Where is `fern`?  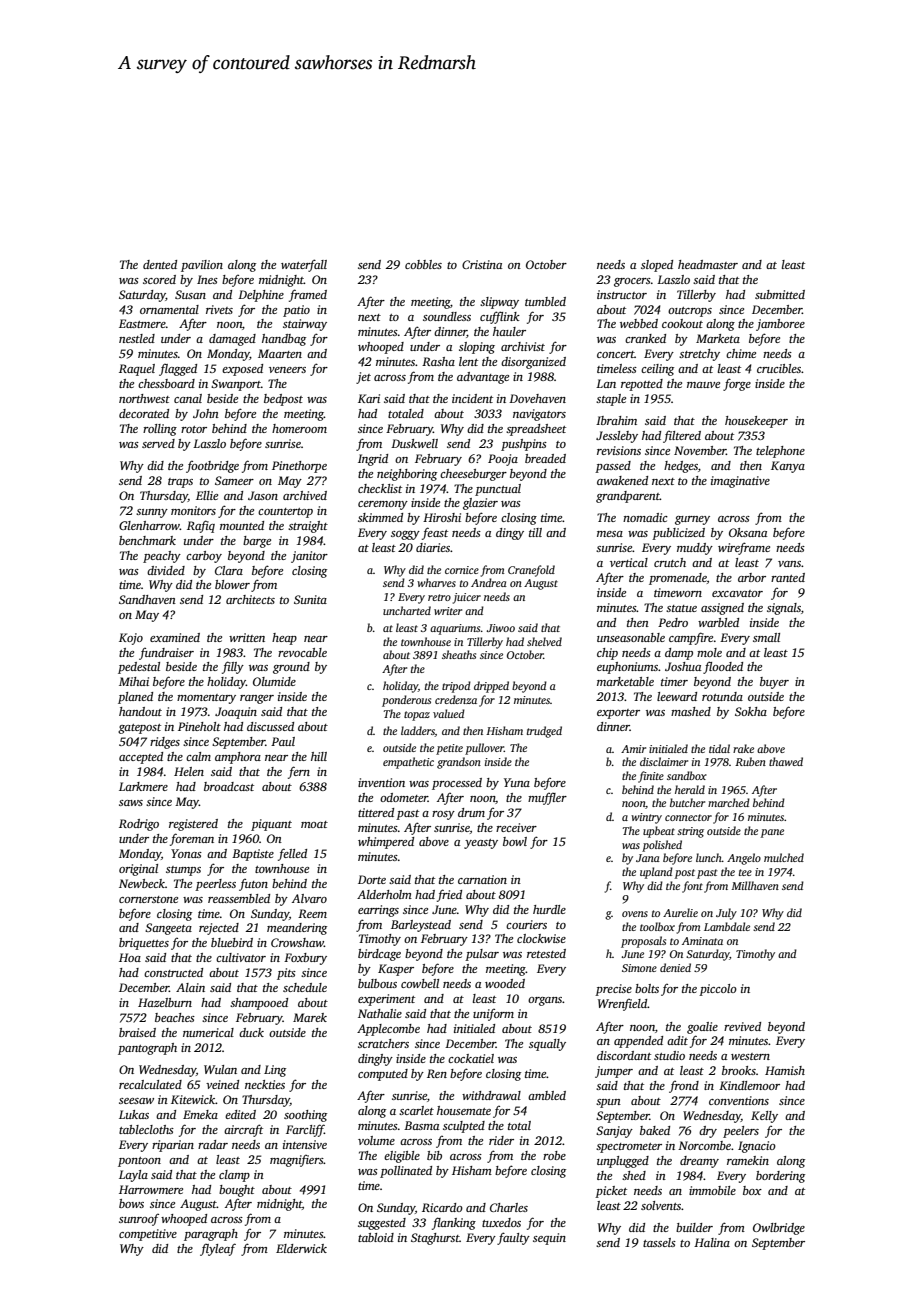 fern is located at coordinates (299, 772).
